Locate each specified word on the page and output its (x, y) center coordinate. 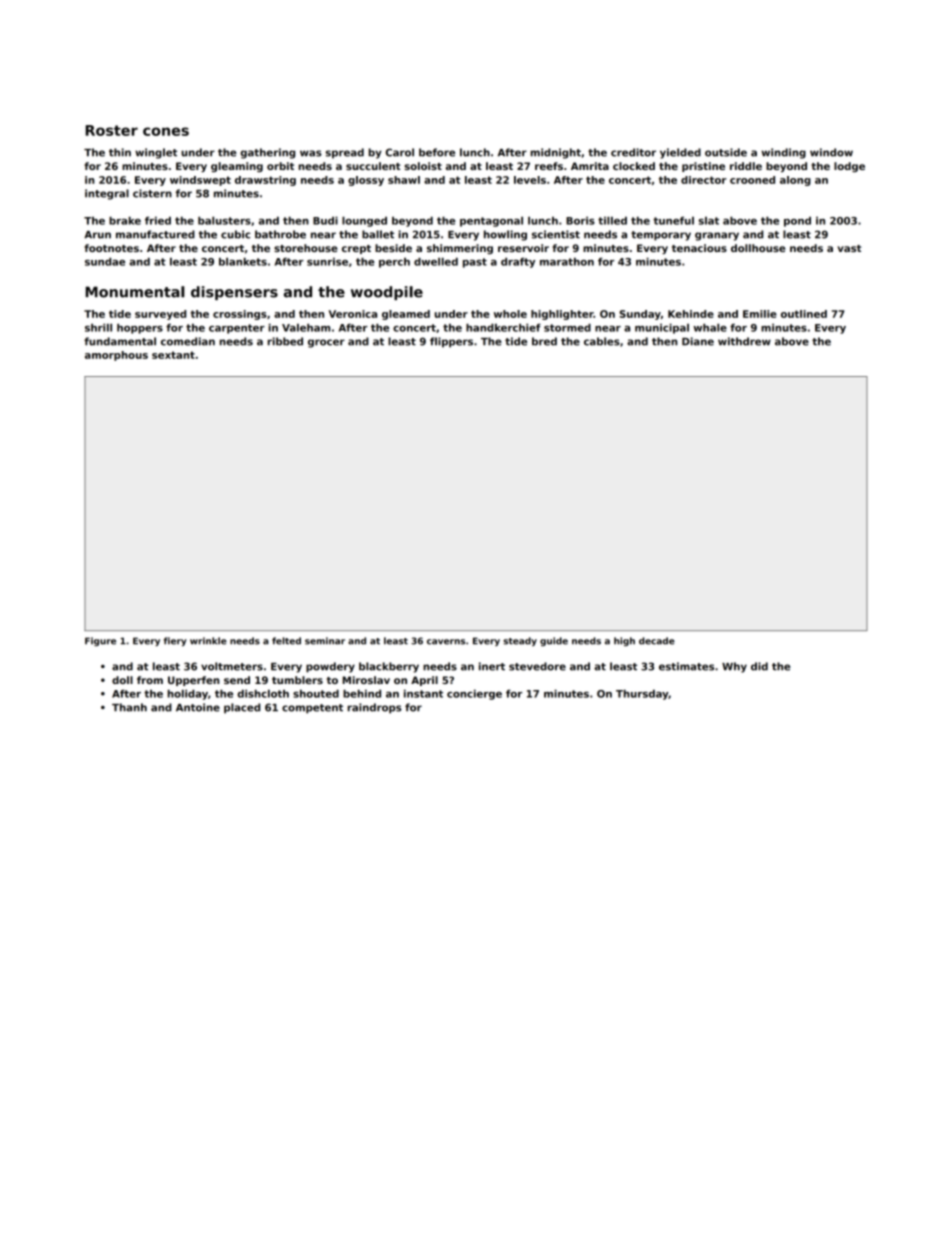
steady (520, 641)
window (831, 152)
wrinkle (208, 641)
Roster (112, 130)
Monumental (135, 292)
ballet (378, 234)
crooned (752, 180)
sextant (173, 355)
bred (544, 341)
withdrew (744, 341)
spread (345, 153)
